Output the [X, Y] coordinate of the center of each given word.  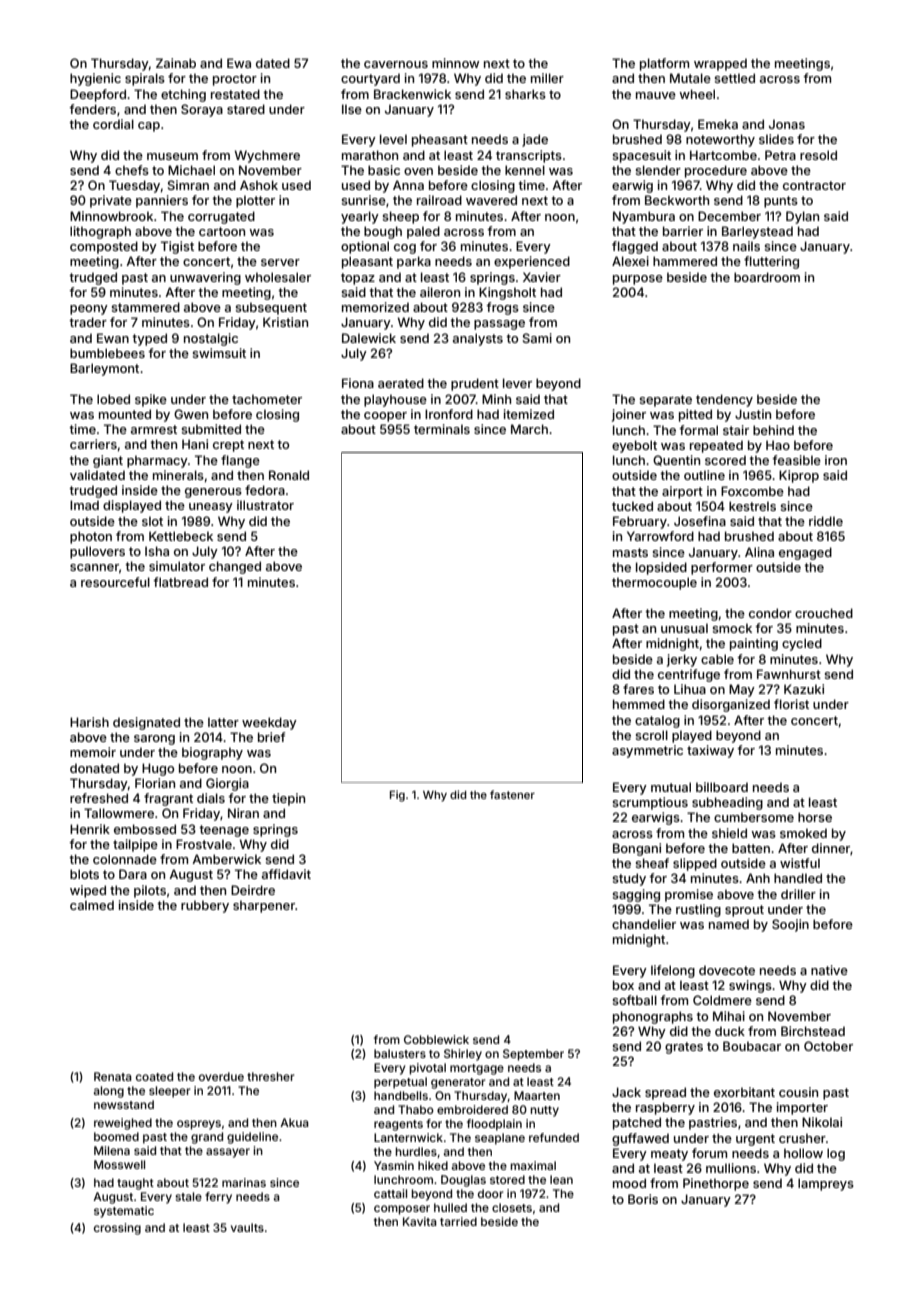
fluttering [771, 262]
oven [418, 171]
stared [246, 109]
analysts [478, 339]
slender [658, 170]
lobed [113, 399]
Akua [294, 1122]
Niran [243, 813]
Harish [89, 722]
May [742, 690]
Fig [397, 796]
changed [235, 567]
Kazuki [804, 689]
